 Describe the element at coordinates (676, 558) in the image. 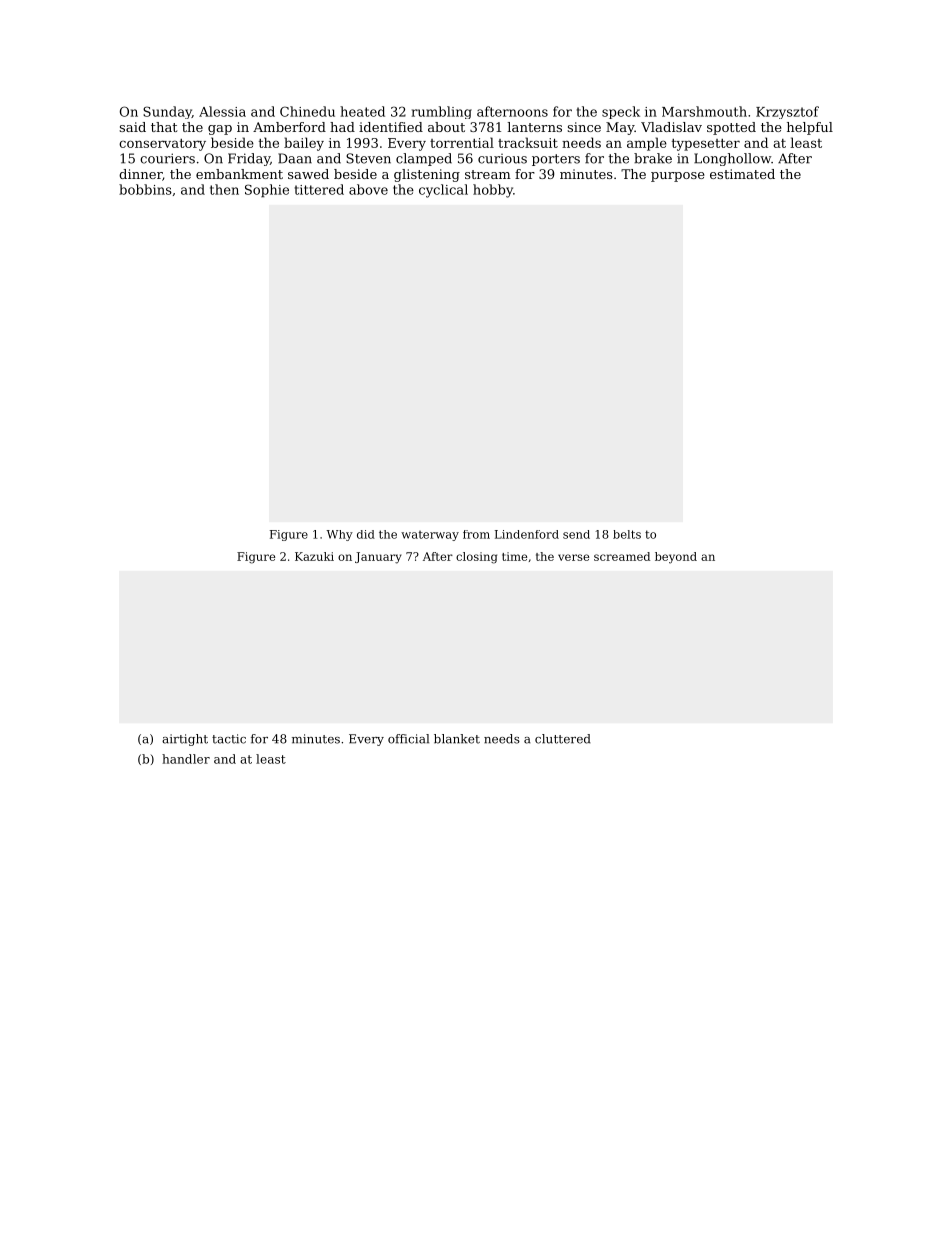

I see `beyond` at that location.
